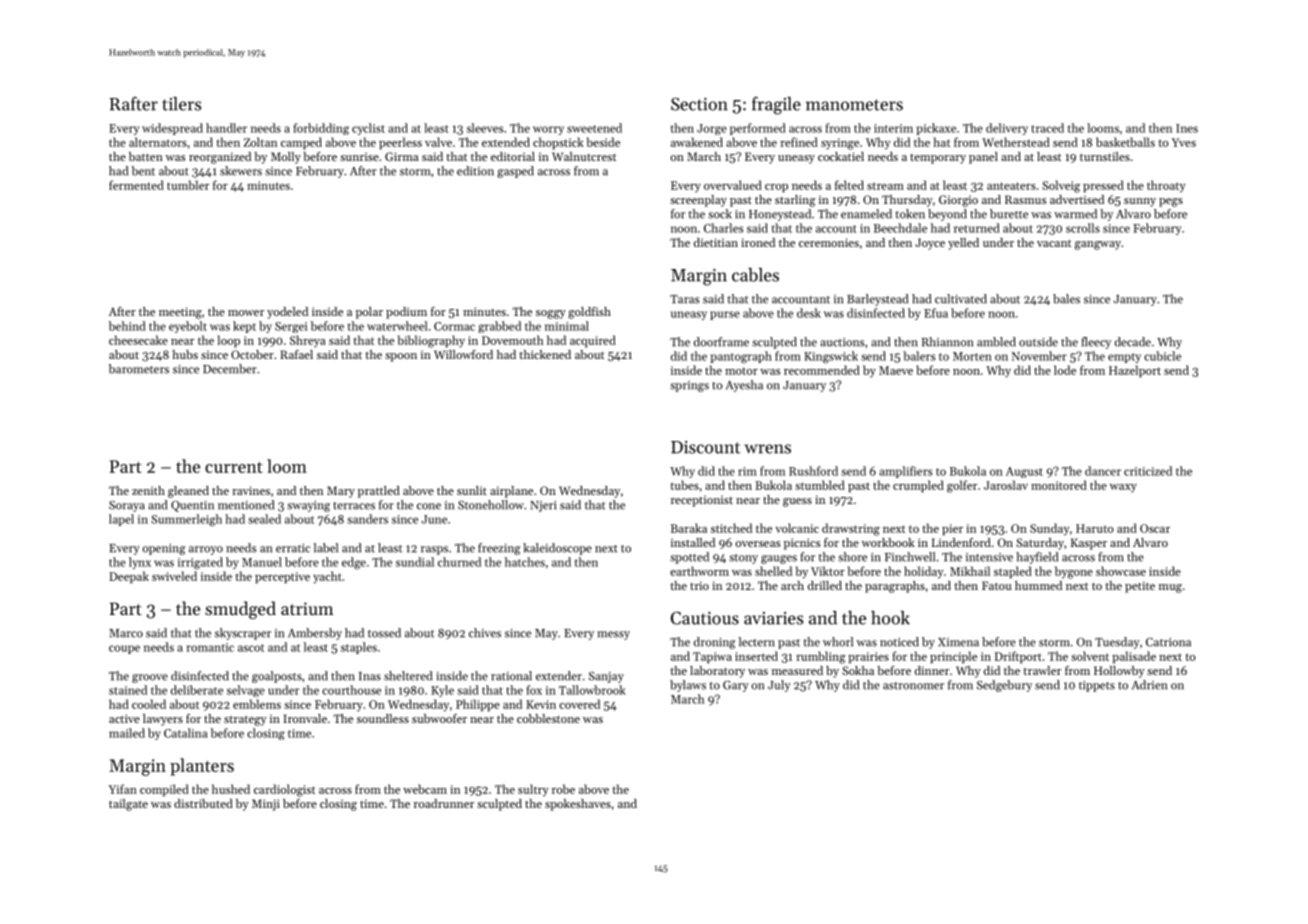 This image has height=924, width=1308. What do you see at coordinates (758, 242) in the image?
I see `ironed` at bounding box center [758, 242].
